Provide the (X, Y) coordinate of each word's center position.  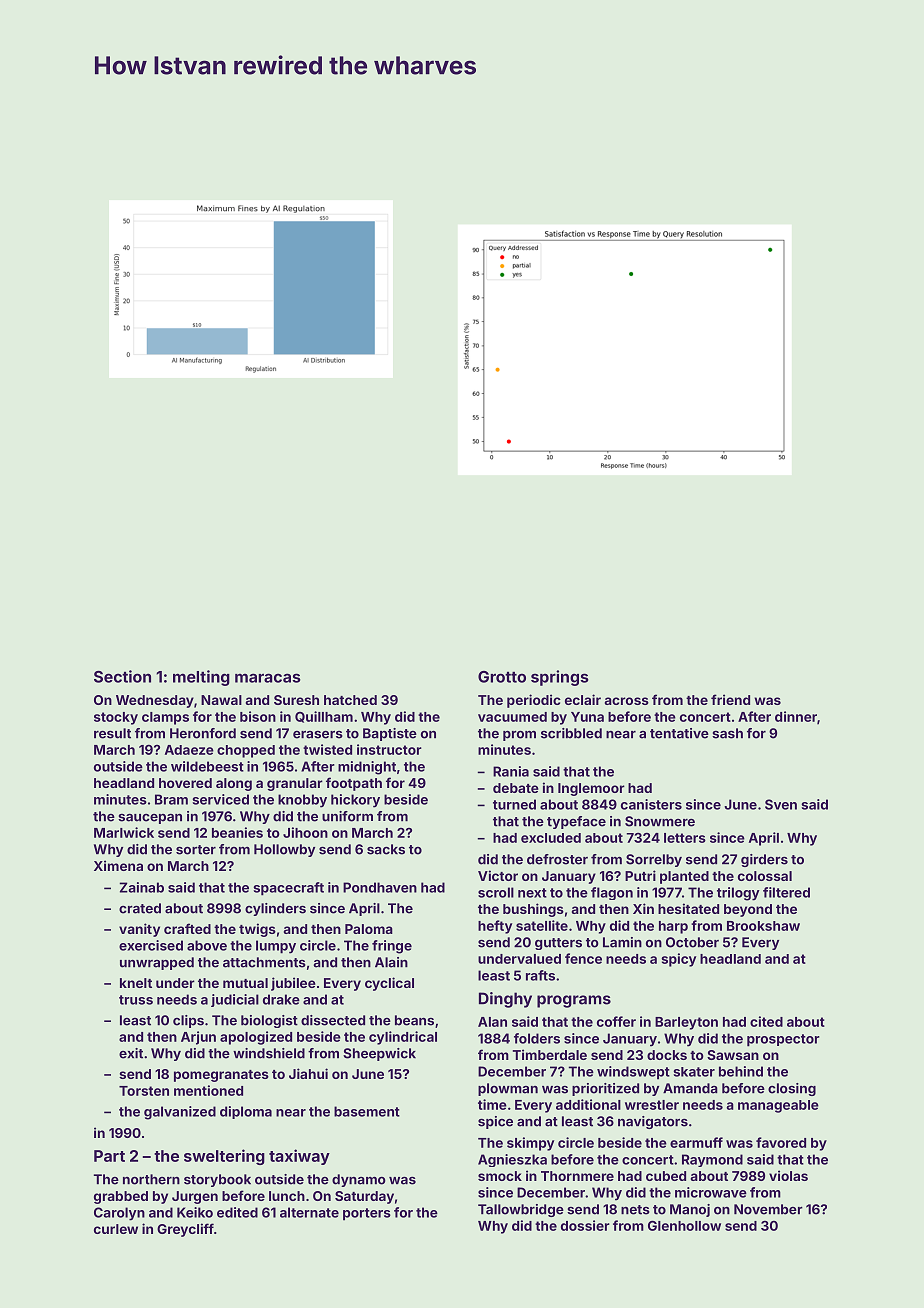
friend (730, 699)
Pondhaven (380, 887)
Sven (781, 804)
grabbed (121, 1197)
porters (367, 1214)
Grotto (502, 677)
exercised (151, 945)
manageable (778, 1106)
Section (122, 676)
